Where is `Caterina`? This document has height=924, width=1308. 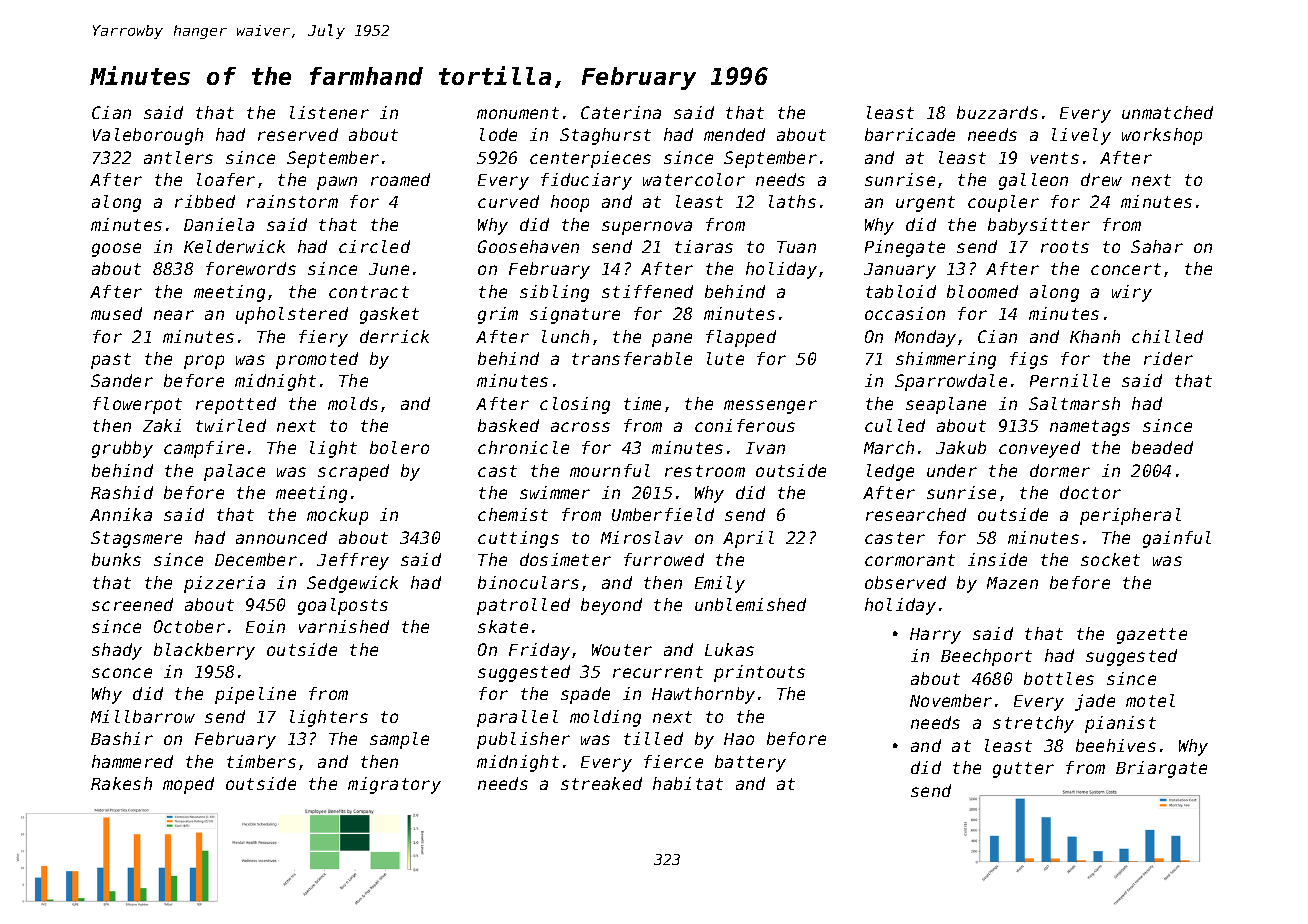
Caterina is located at coordinates (621, 112).
